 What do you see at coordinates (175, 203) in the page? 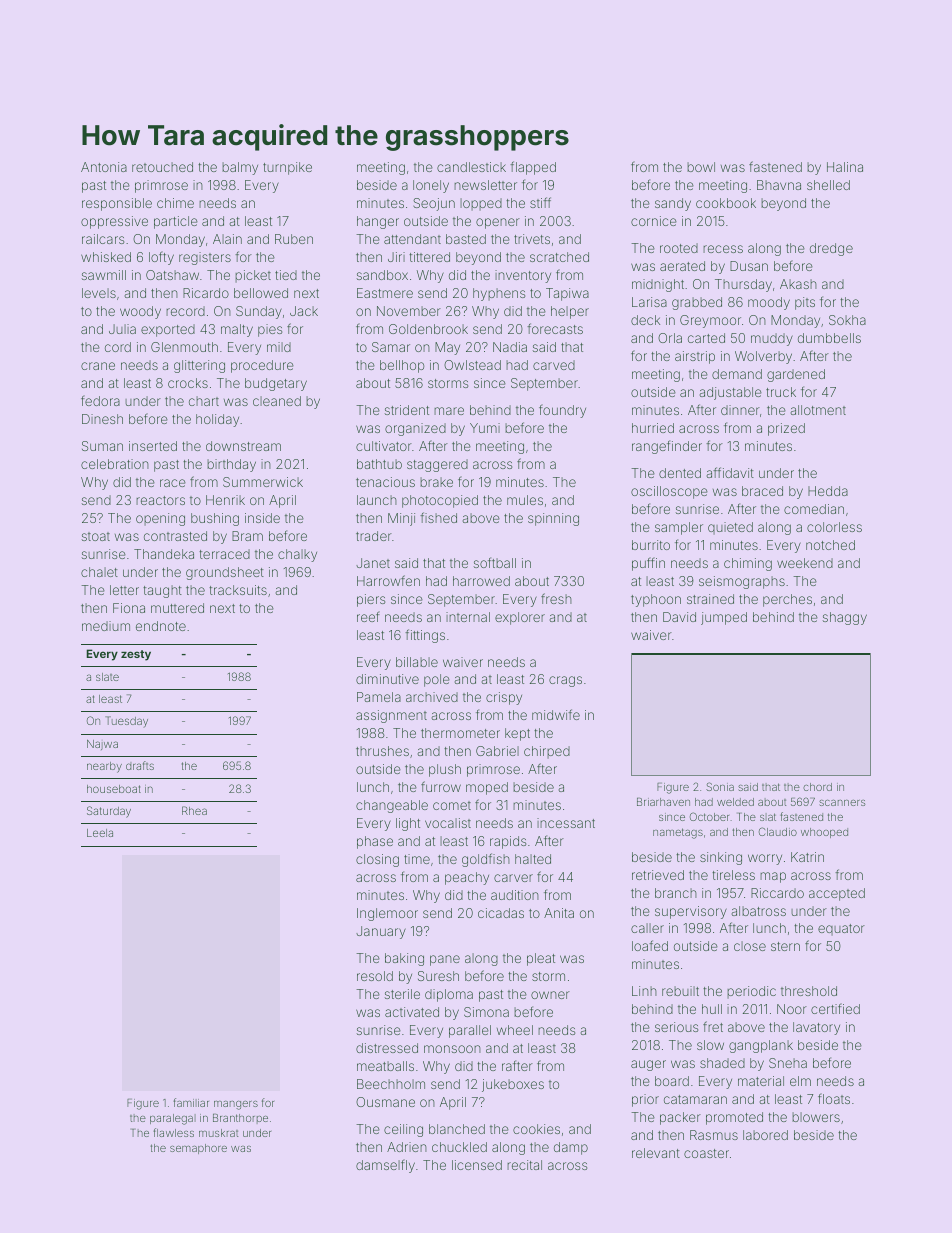
I see `chime` at bounding box center [175, 203].
